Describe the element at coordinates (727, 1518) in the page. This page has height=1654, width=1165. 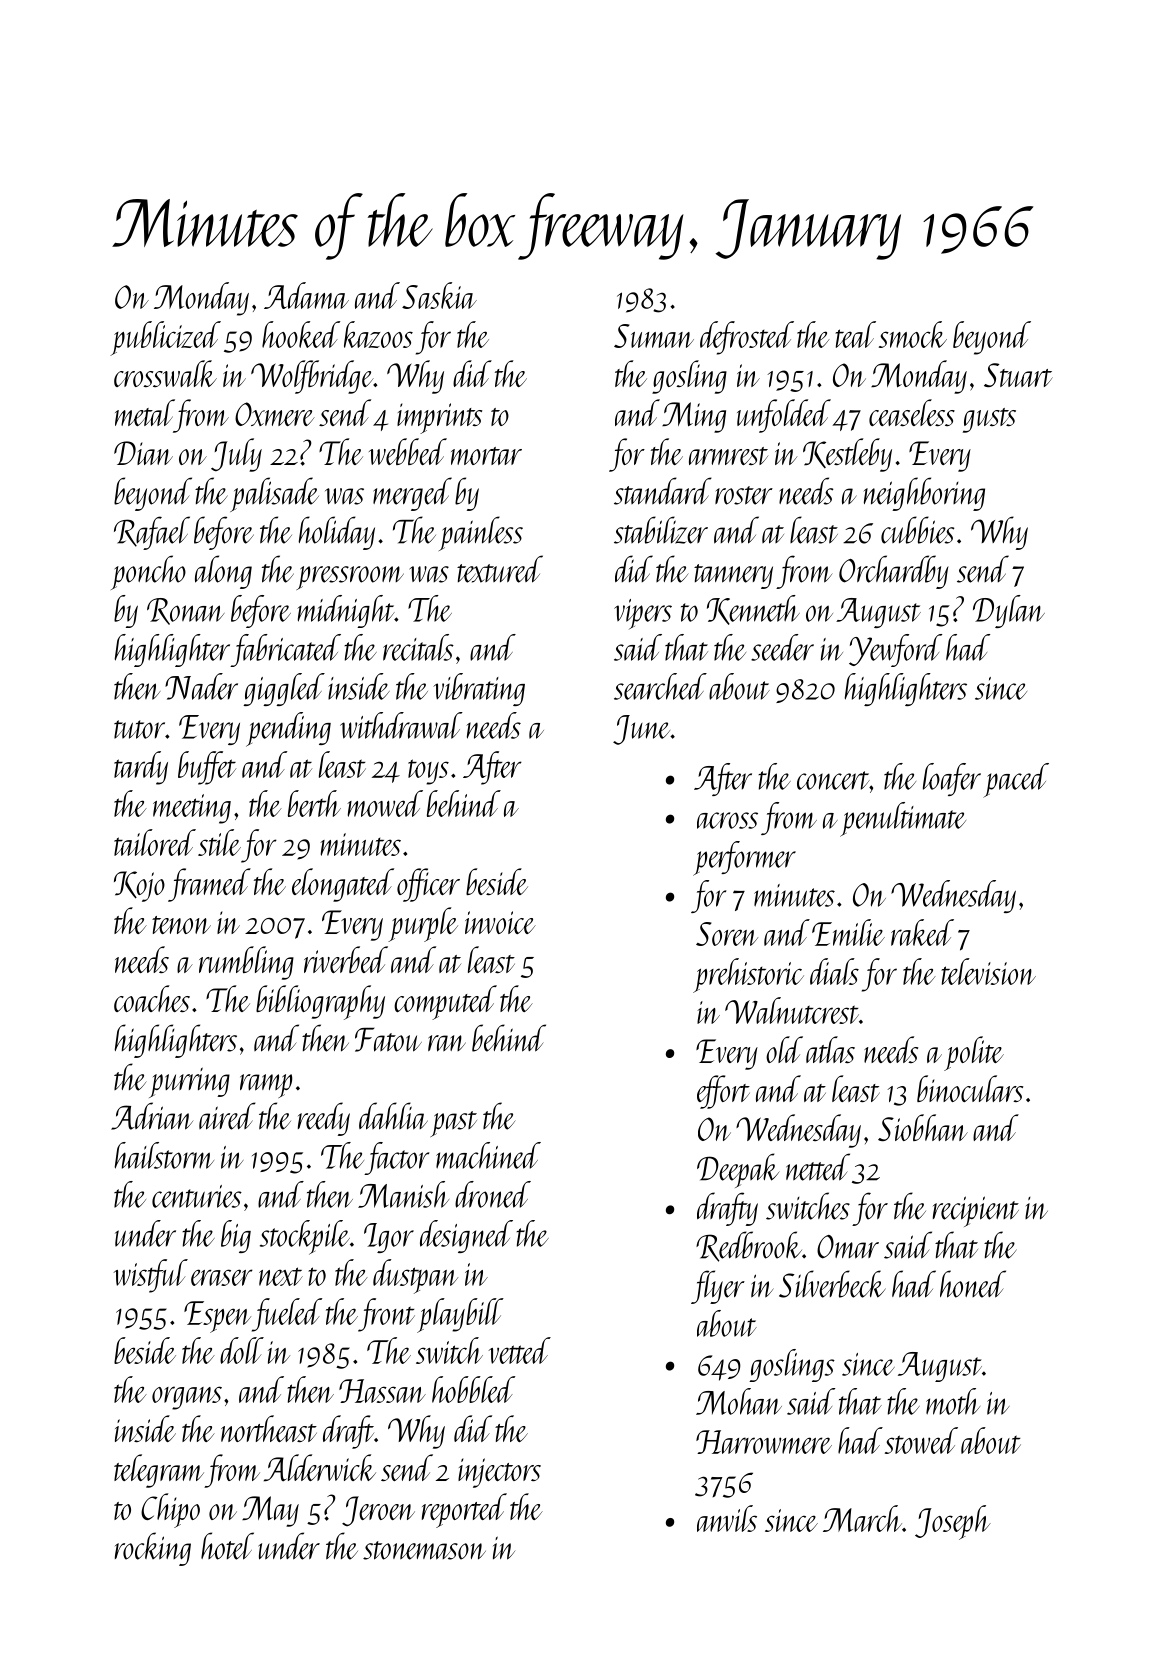
I see `anvils` at that location.
